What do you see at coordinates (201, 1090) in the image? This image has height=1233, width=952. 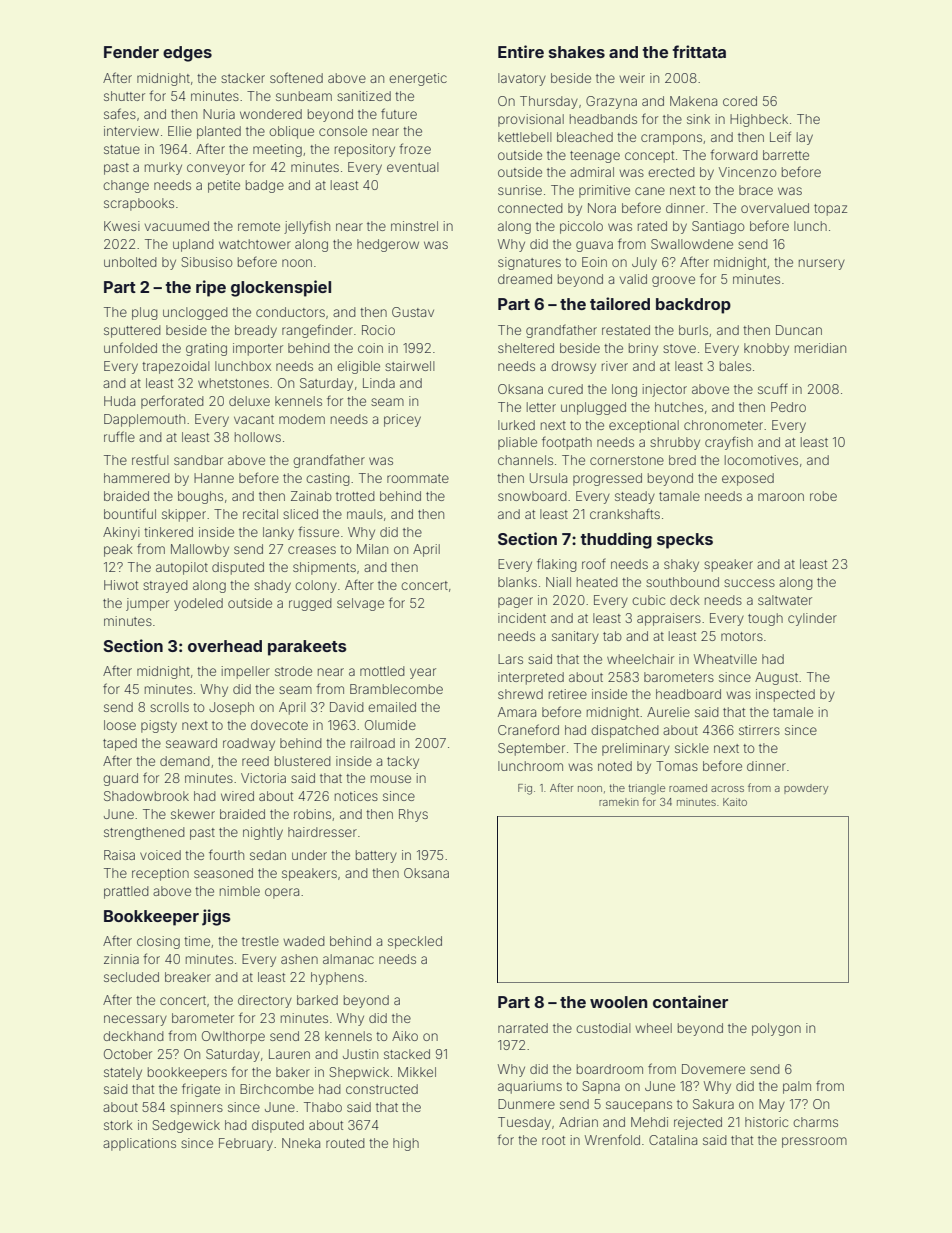 I see `frigate` at bounding box center [201, 1090].
